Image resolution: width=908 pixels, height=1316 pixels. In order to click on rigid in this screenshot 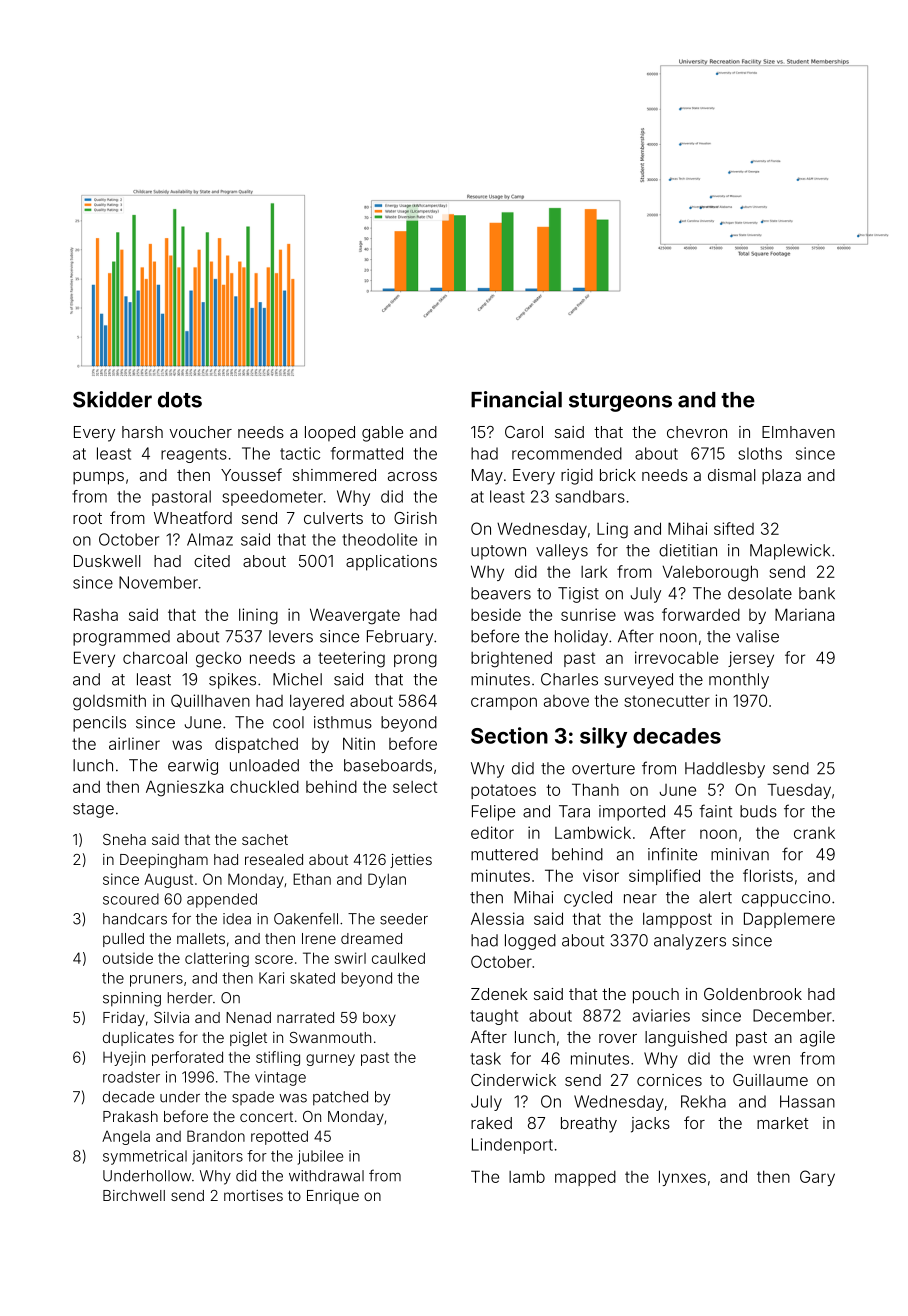, I will do `click(577, 477)`.
